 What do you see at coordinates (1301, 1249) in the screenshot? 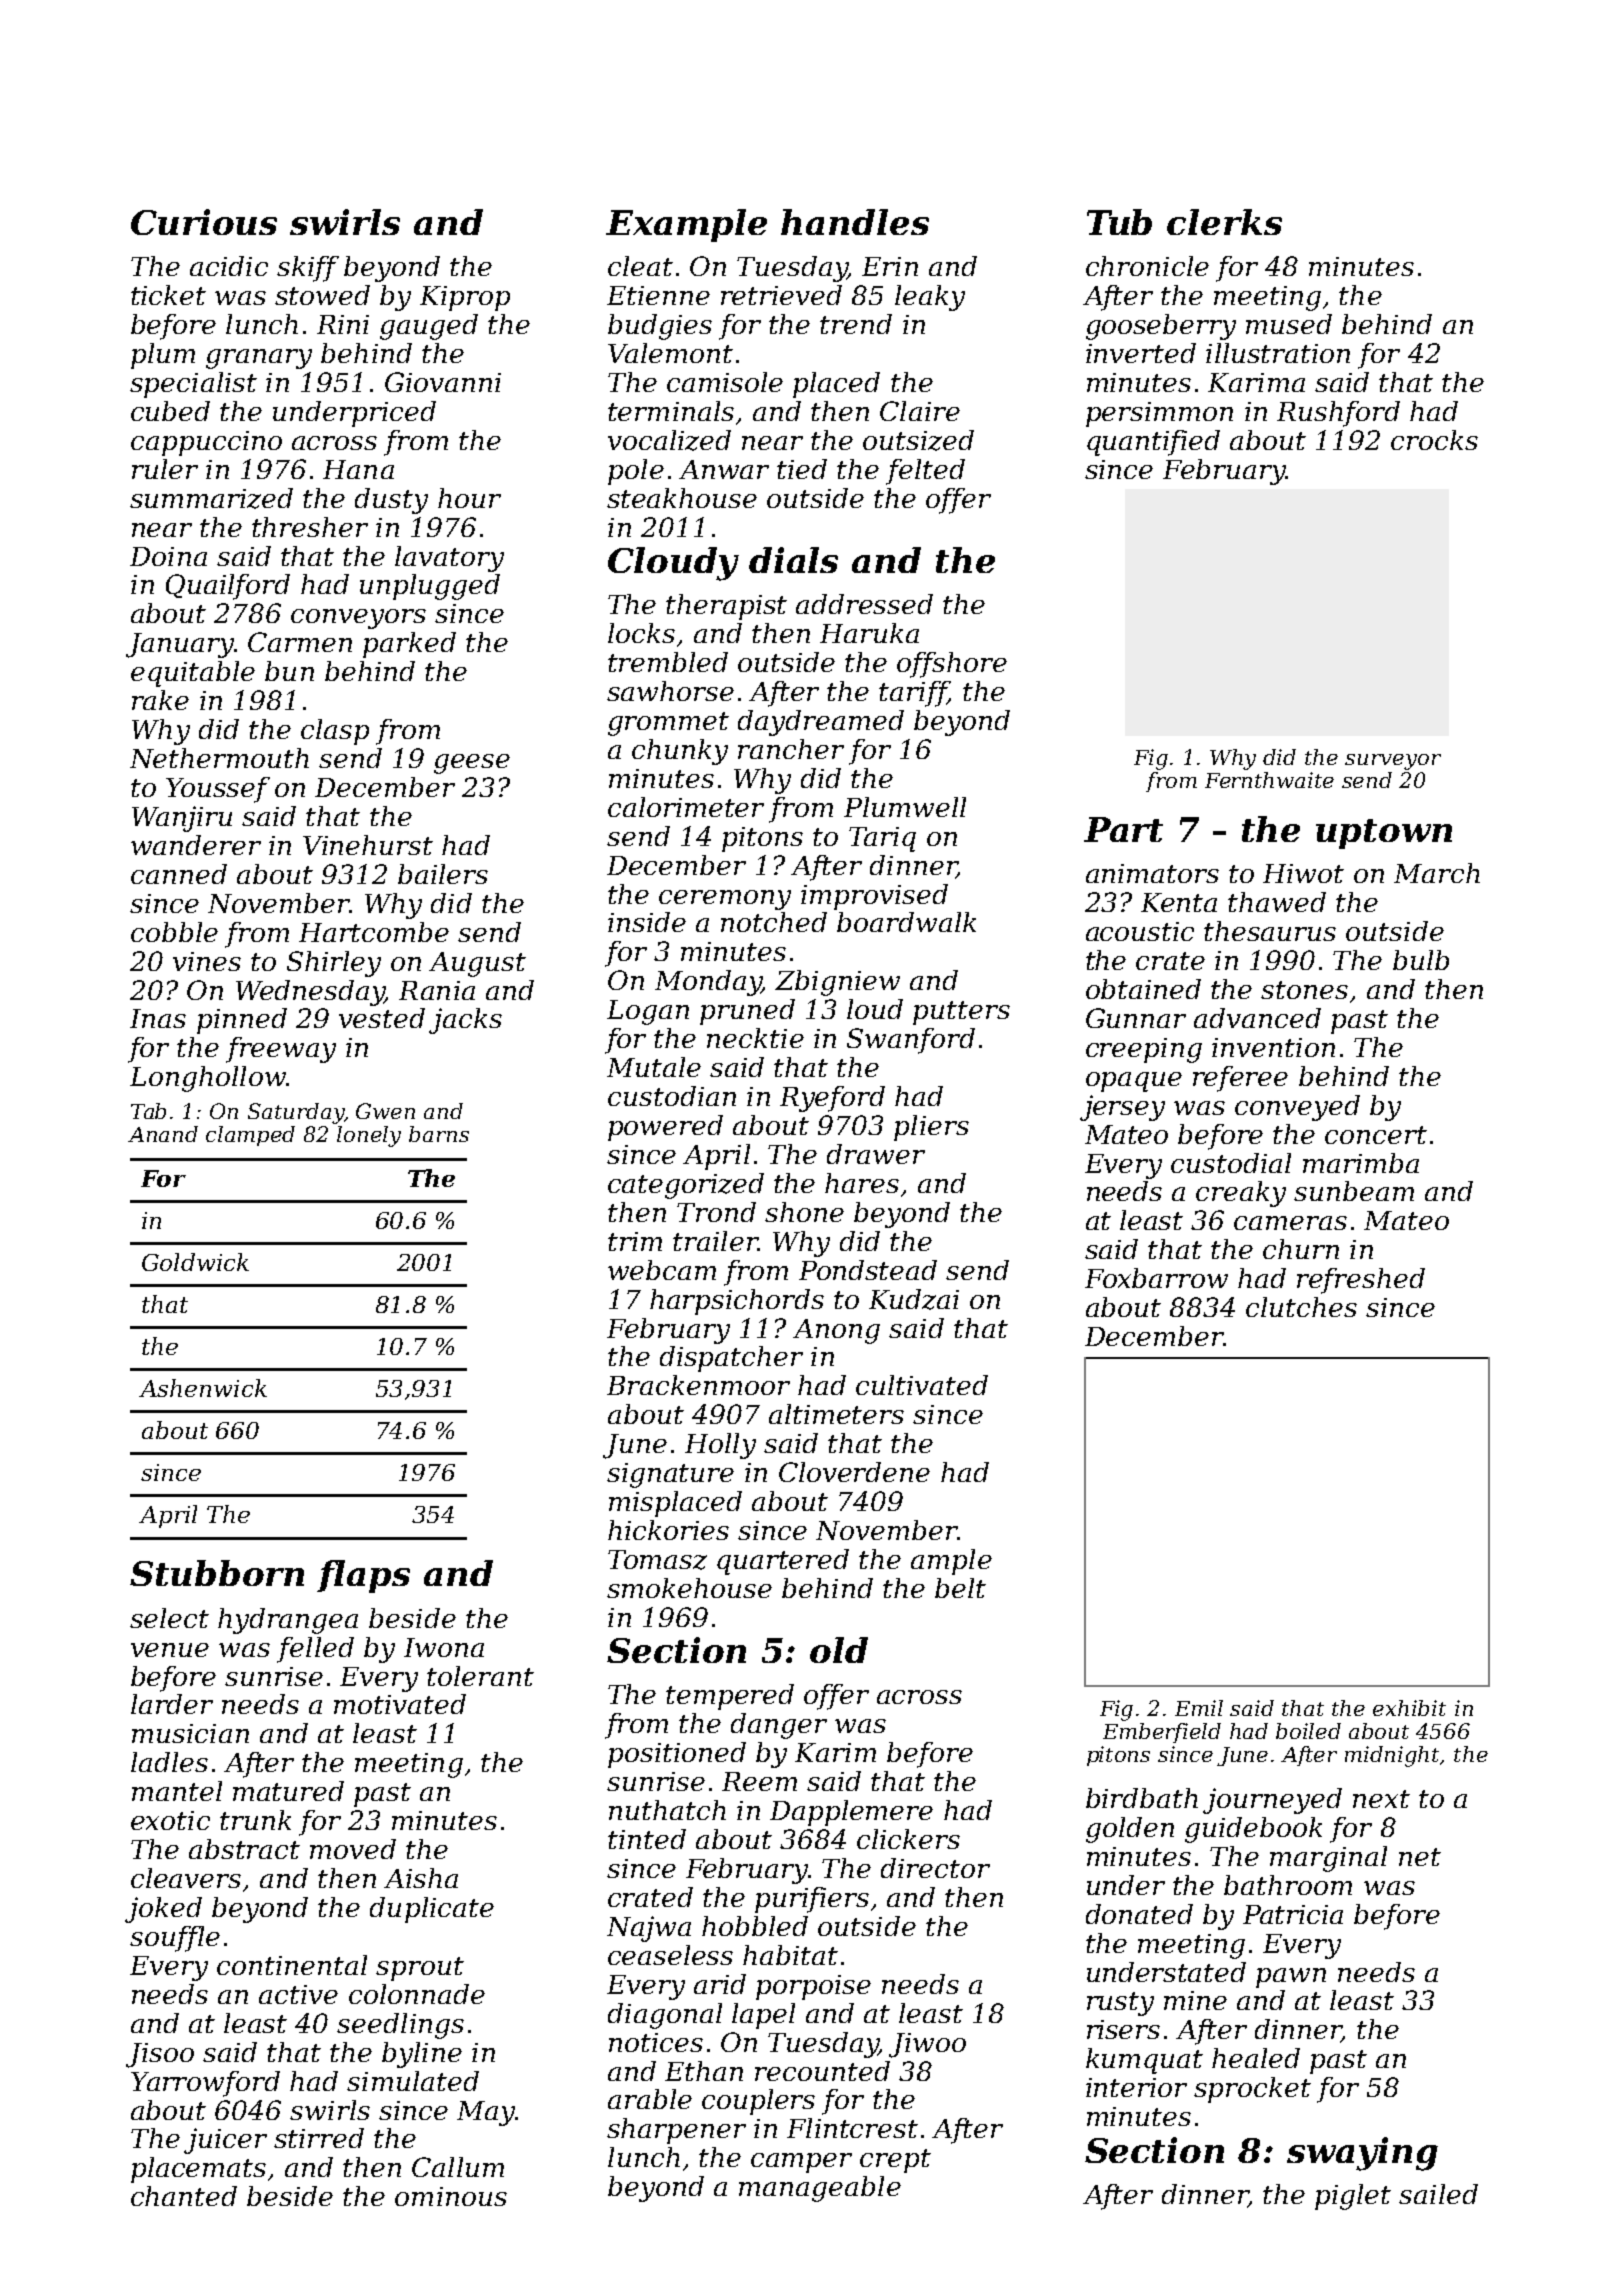
I see `churn` at bounding box center [1301, 1249].
